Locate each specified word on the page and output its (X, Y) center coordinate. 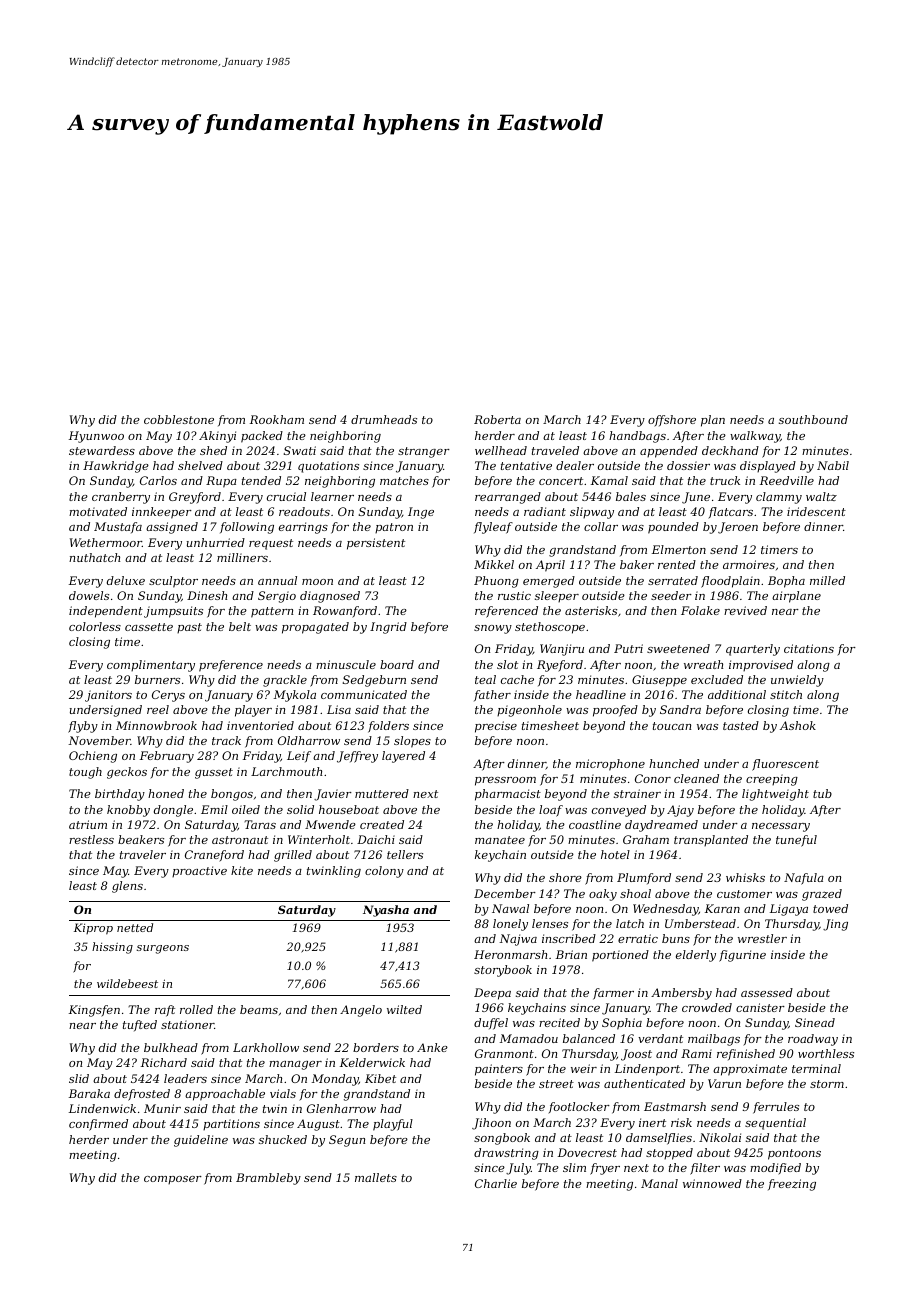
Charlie (496, 1183)
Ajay (680, 811)
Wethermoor (106, 542)
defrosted (142, 1095)
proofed (615, 711)
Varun (724, 1083)
